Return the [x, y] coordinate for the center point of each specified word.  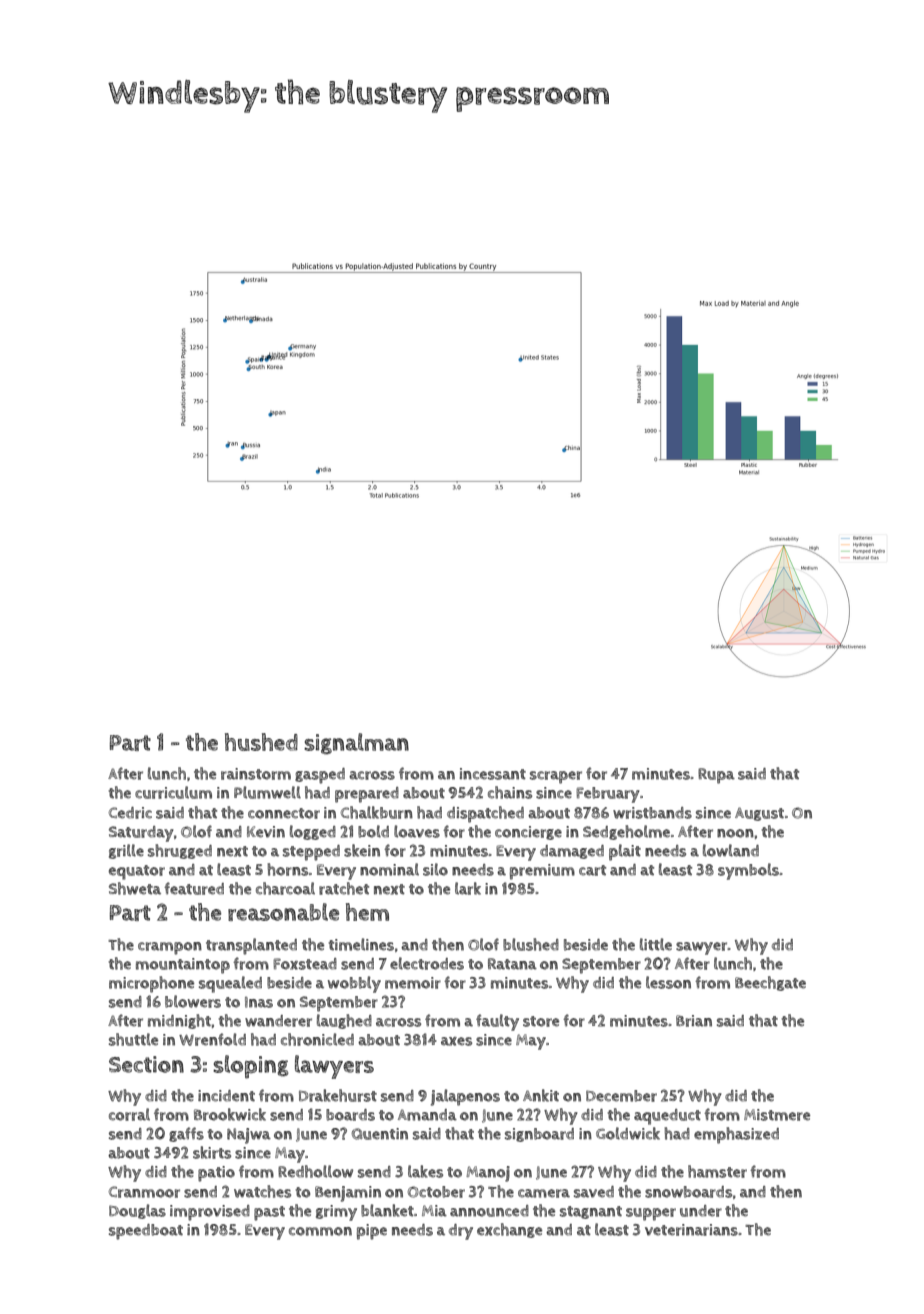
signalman [356, 744]
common [320, 1231]
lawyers [334, 1067]
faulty [497, 1022]
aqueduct [667, 1117]
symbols [748, 871]
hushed [261, 742]
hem [367, 912]
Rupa [716, 776]
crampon [170, 948]
